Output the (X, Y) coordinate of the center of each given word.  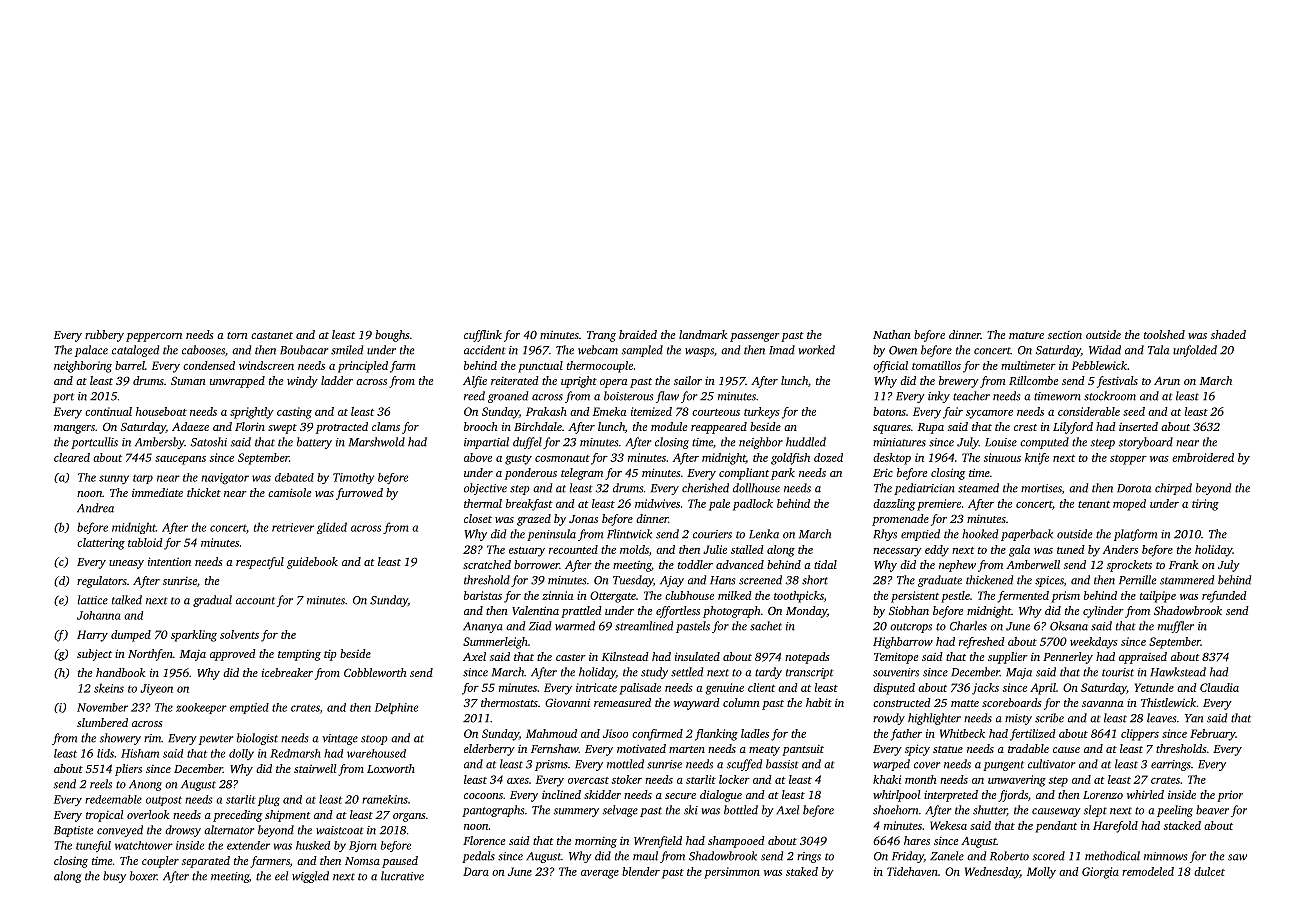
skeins (109, 688)
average (600, 874)
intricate (596, 687)
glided (332, 528)
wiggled (310, 877)
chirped (1173, 489)
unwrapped (237, 382)
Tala (1158, 350)
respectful (260, 563)
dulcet (1209, 871)
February (1213, 735)
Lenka (764, 534)
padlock (753, 505)
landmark (703, 334)
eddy (937, 551)
